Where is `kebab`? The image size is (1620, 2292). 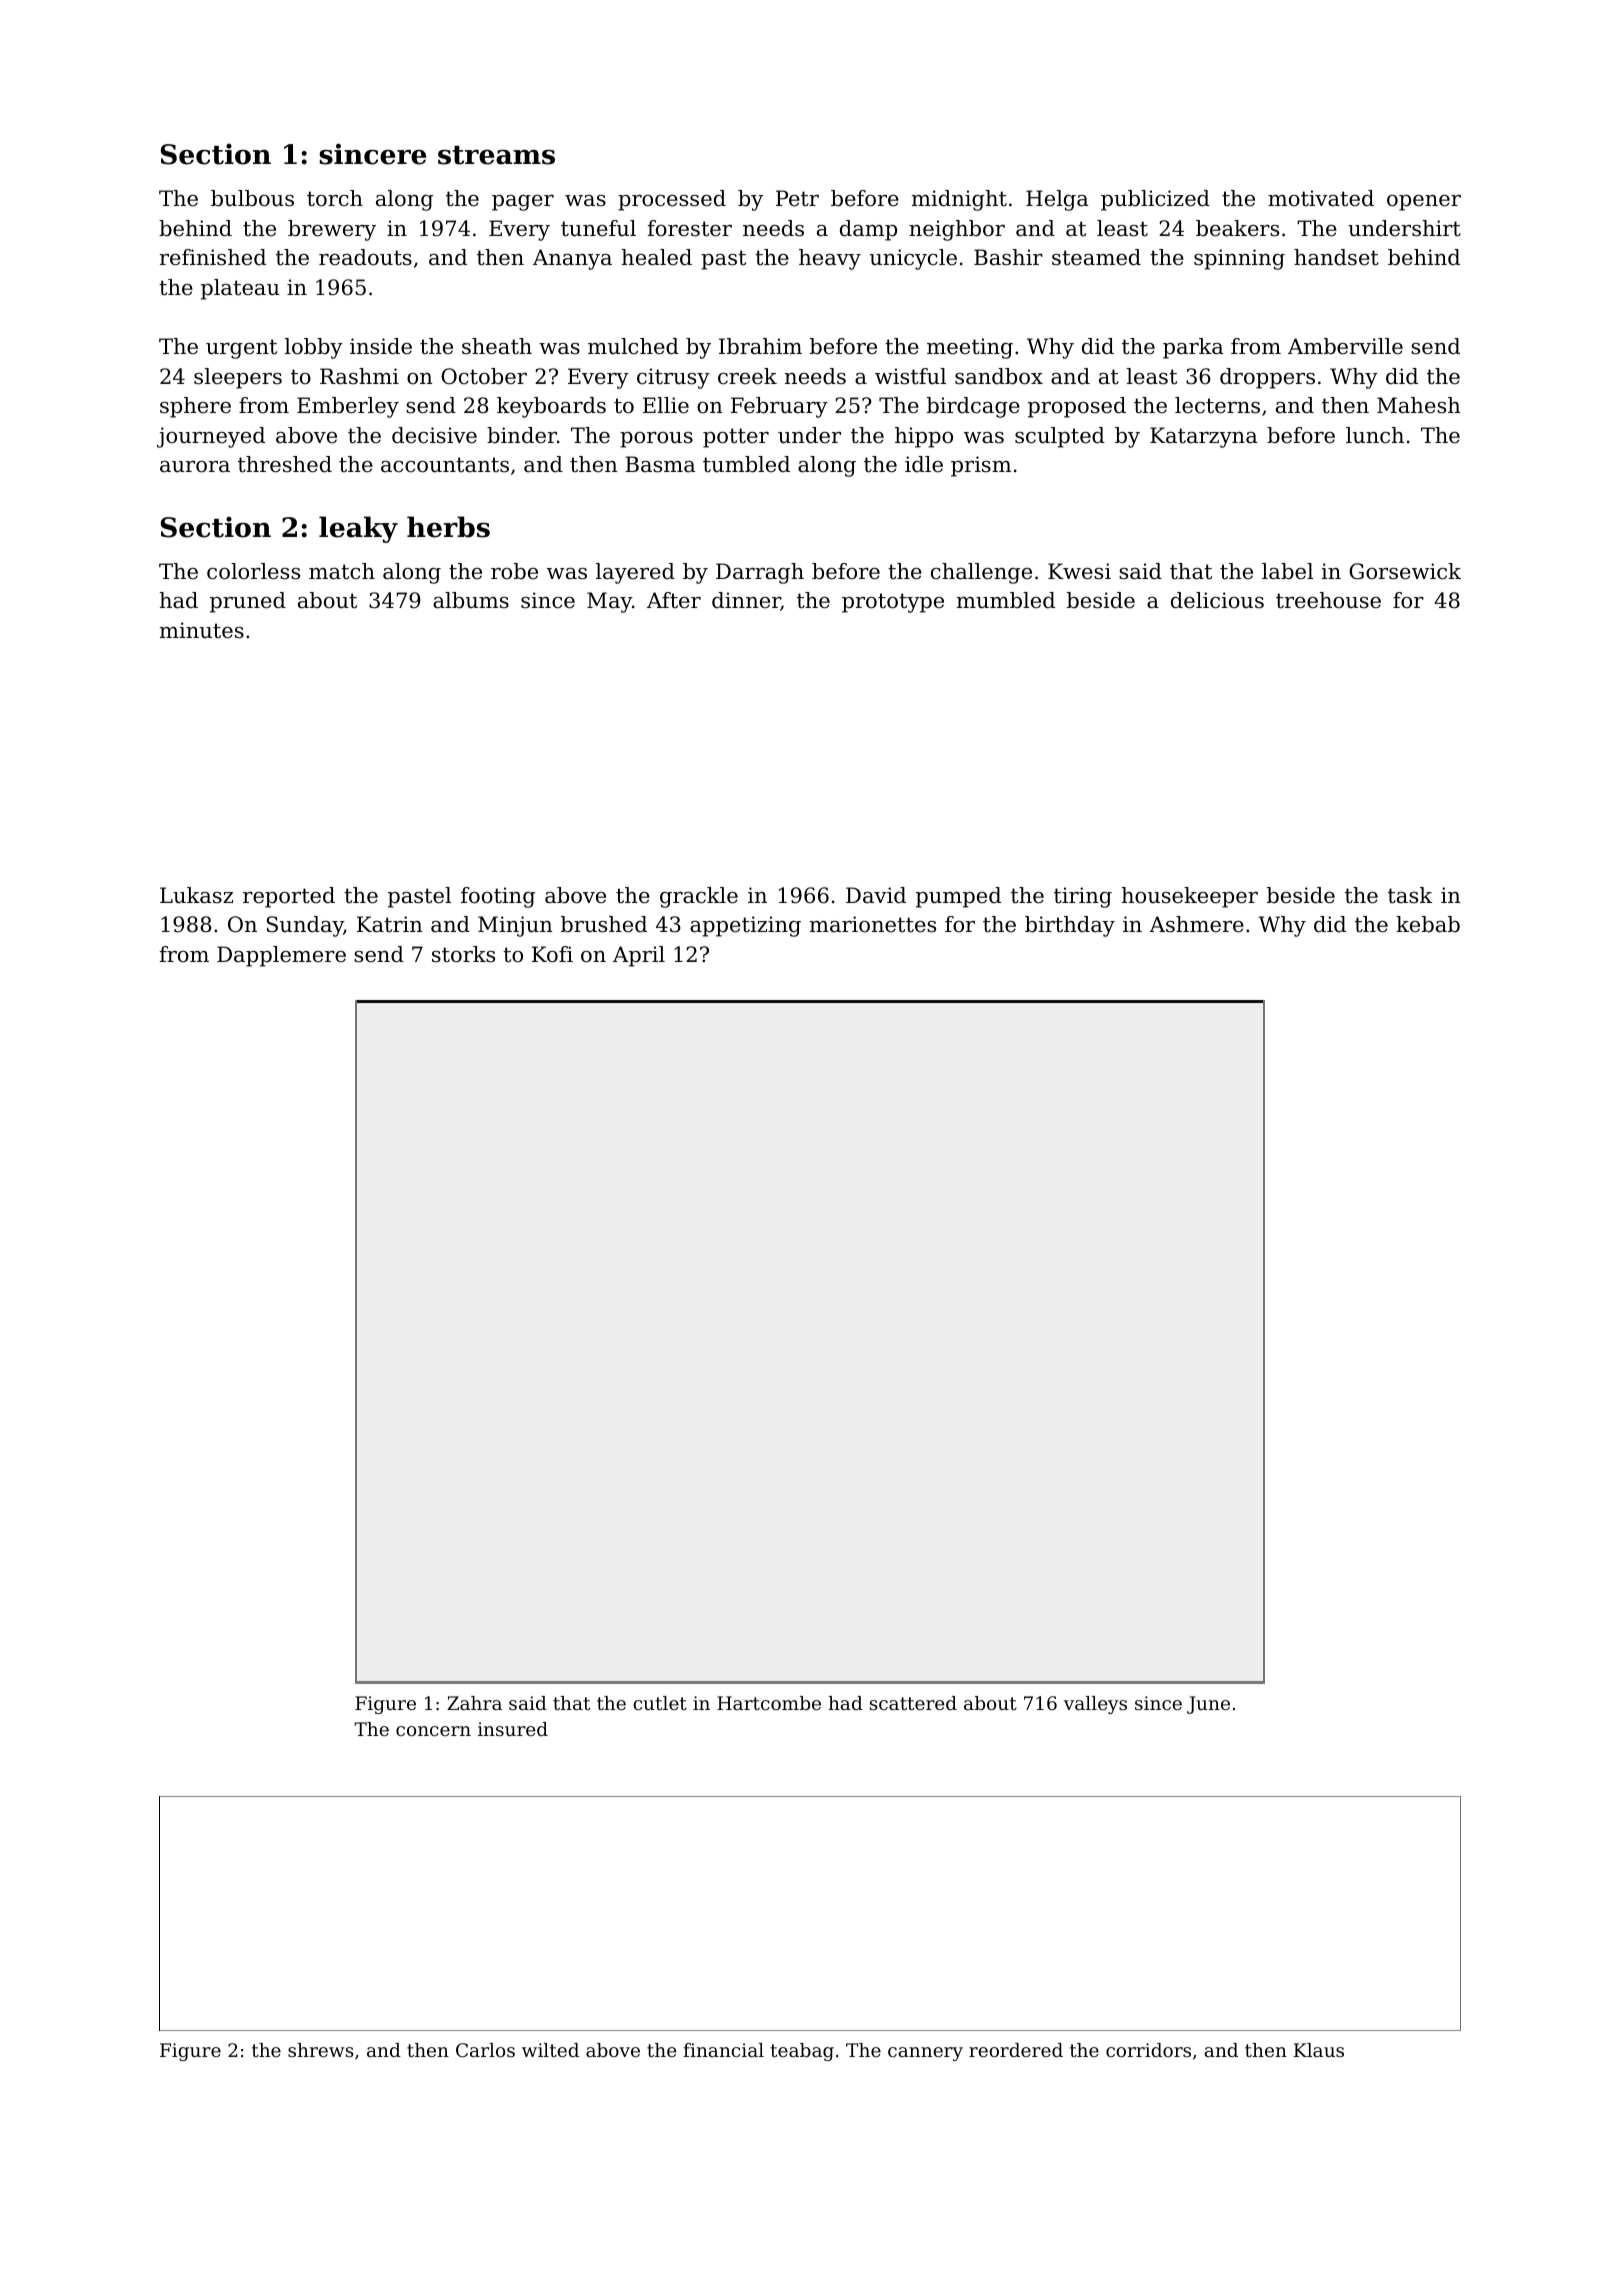
kebab is located at coordinates (1428, 924).
